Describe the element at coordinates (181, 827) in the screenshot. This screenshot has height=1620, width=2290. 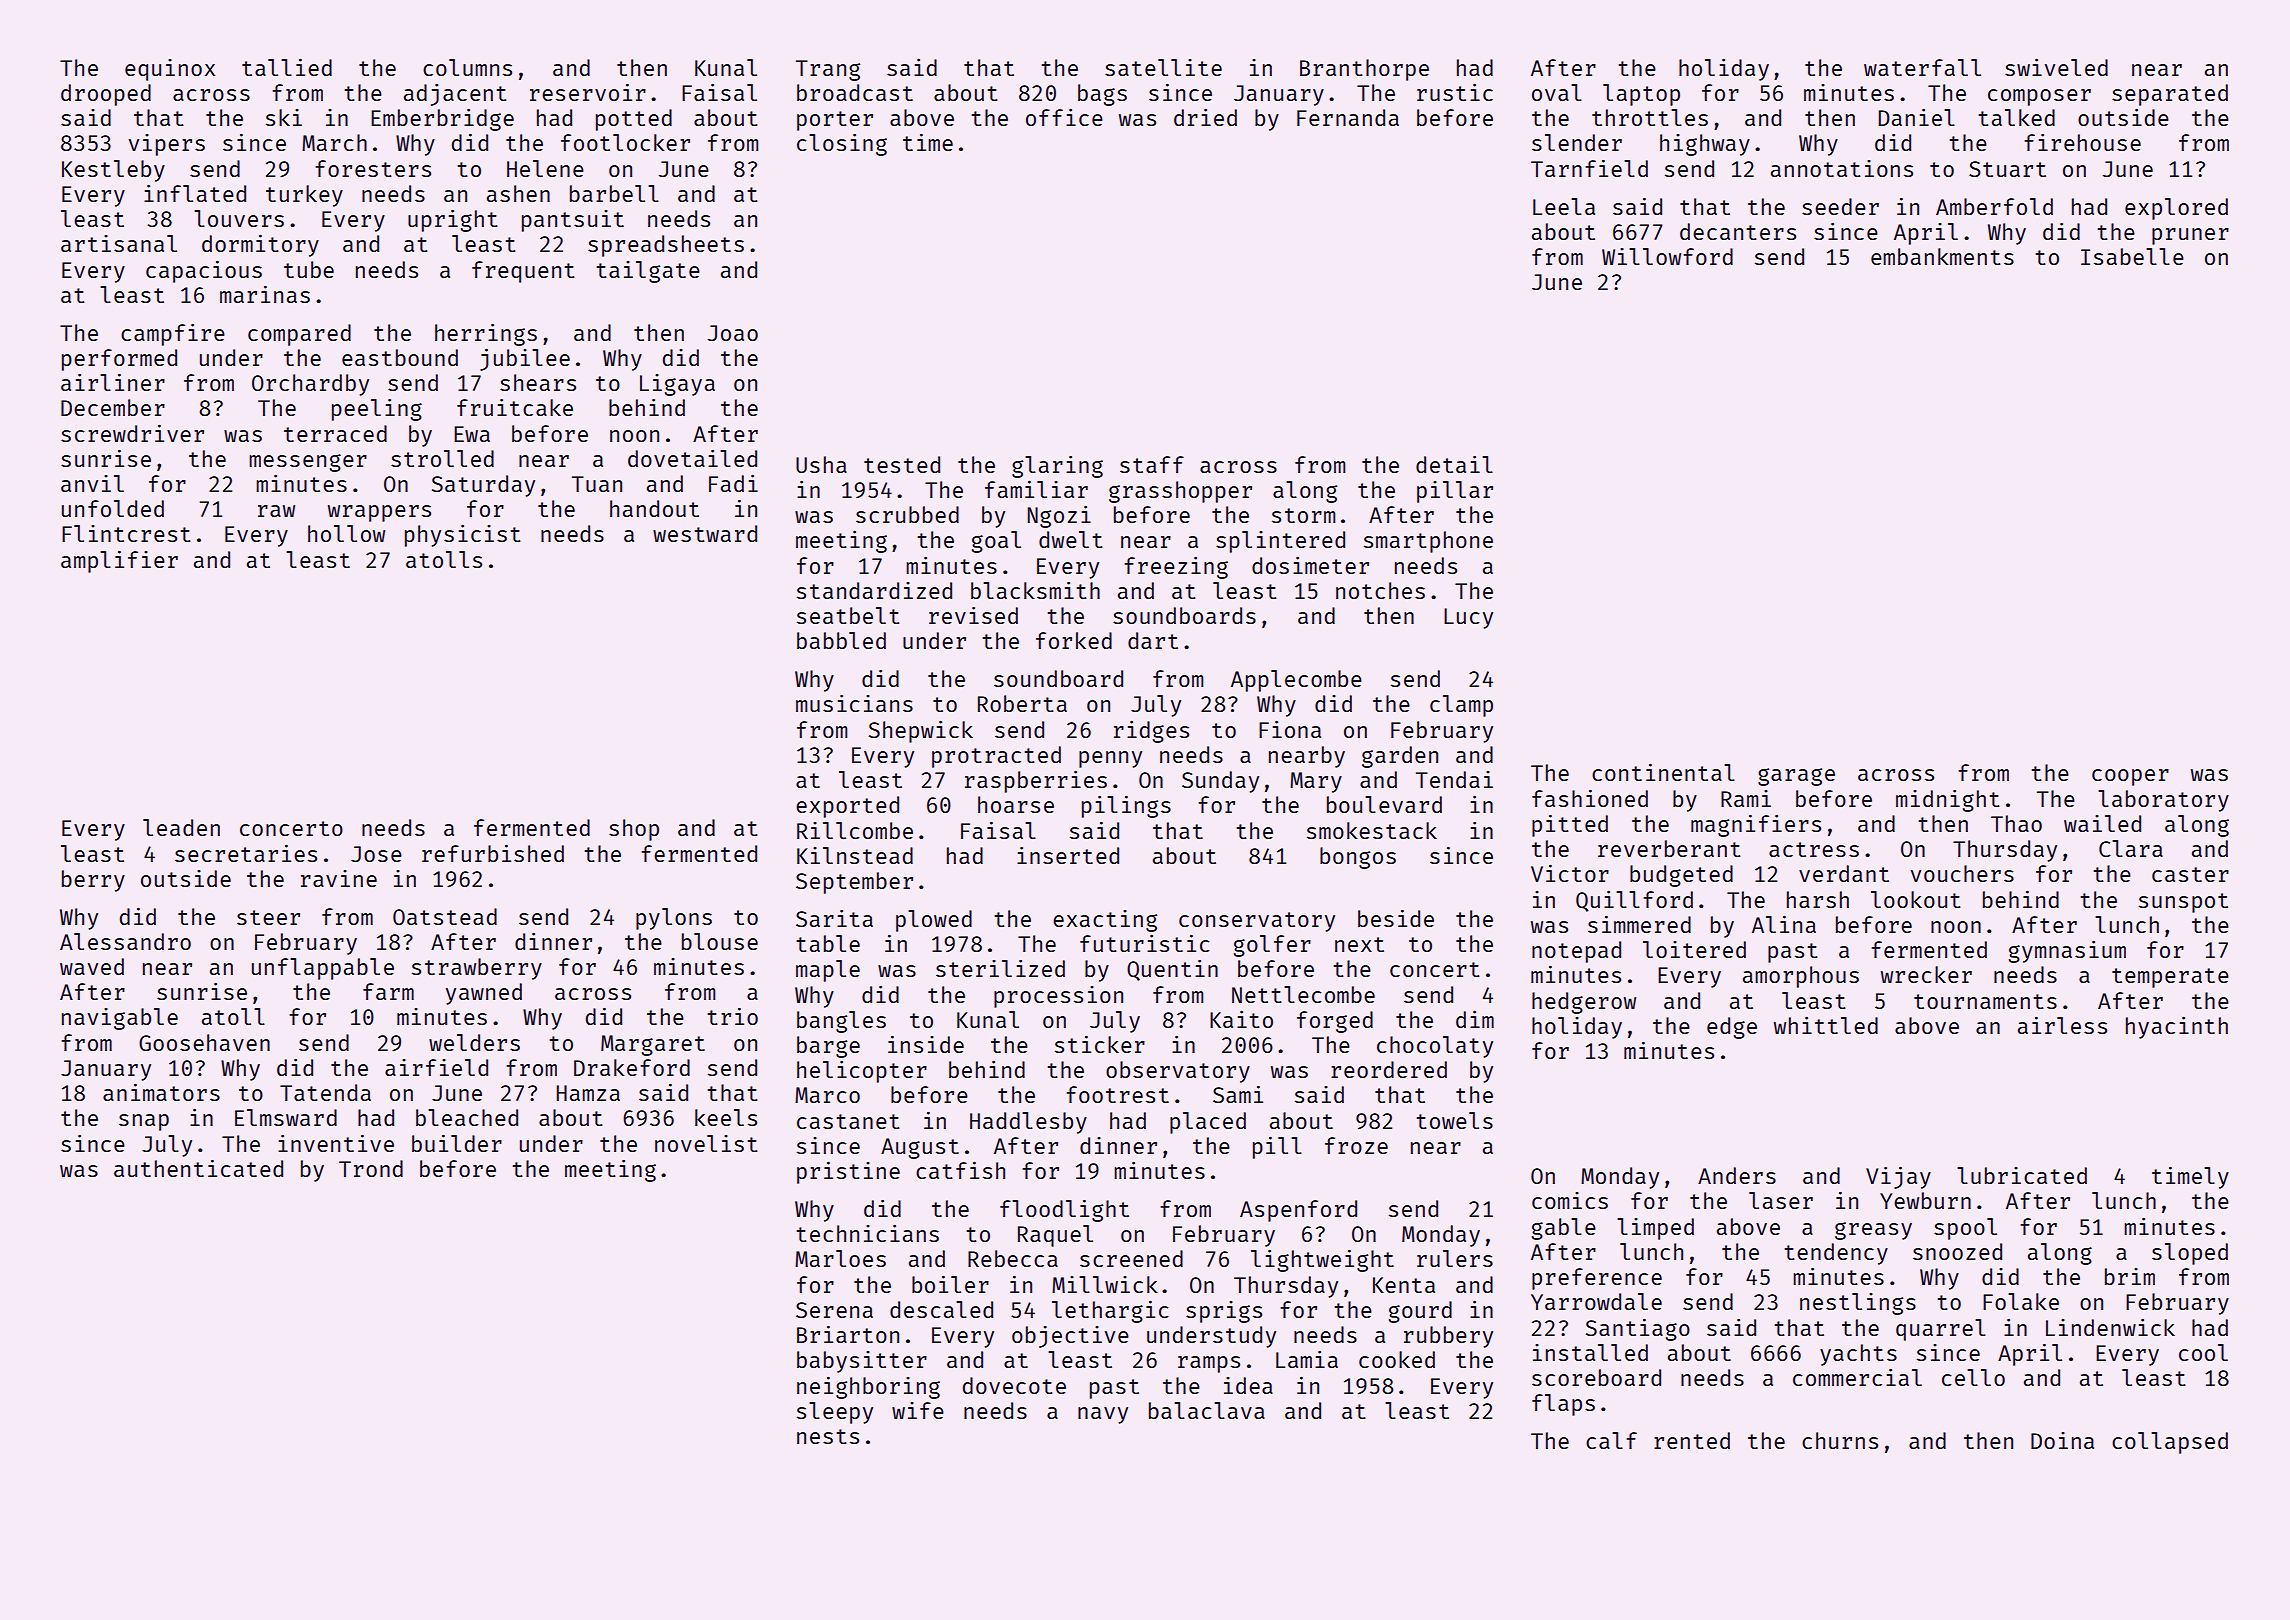
I see `leaden` at that location.
